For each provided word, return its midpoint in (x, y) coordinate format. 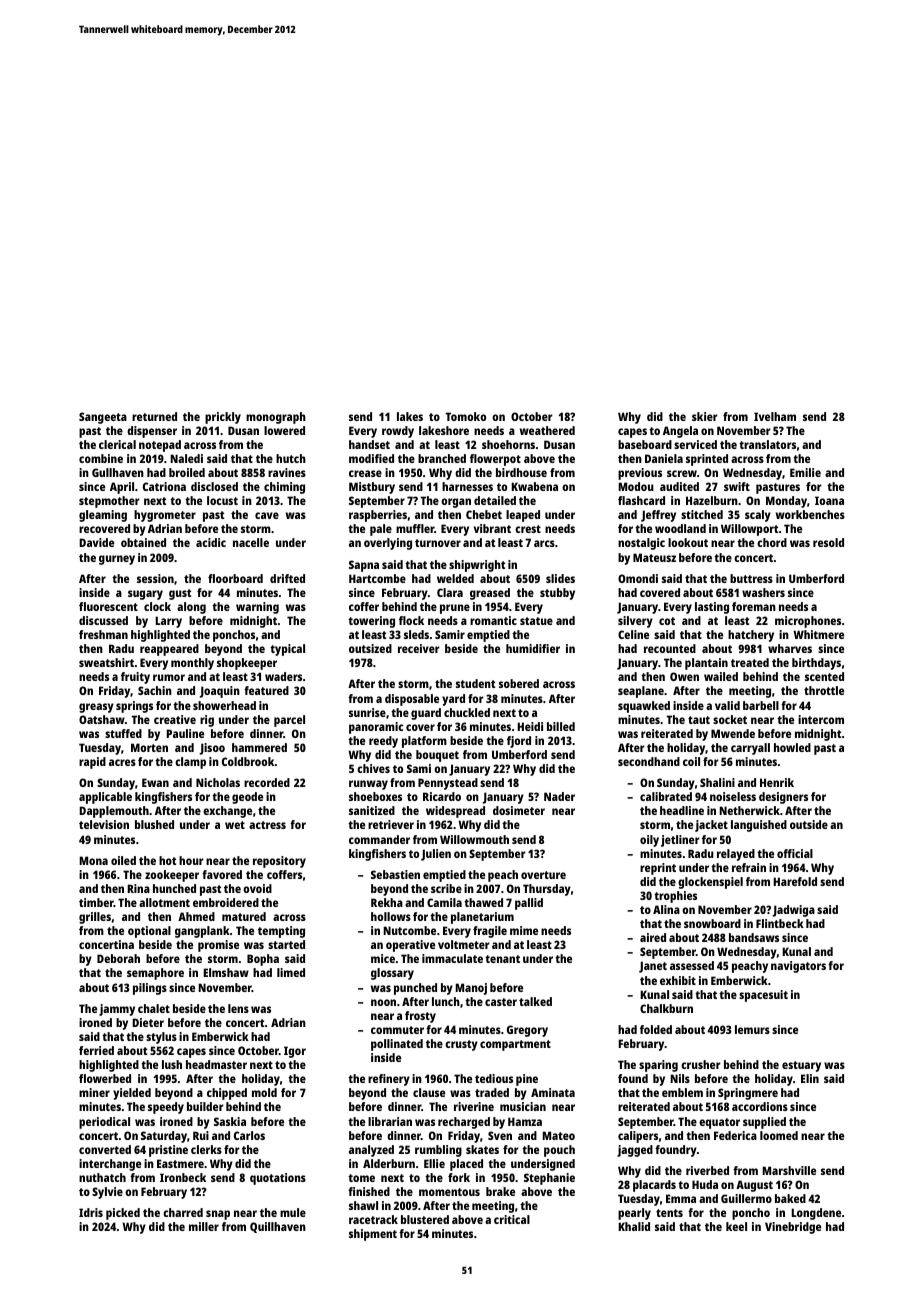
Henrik (777, 782)
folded (656, 1029)
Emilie (805, 472)
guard (426, 714)
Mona (93, 860)
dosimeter (519, 810)
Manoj (471, 989)
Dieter (148, 1022)
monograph (276, 418)
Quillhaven (278, 1227)
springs (134, 707)
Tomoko (465, 416)
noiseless (733, 796)
